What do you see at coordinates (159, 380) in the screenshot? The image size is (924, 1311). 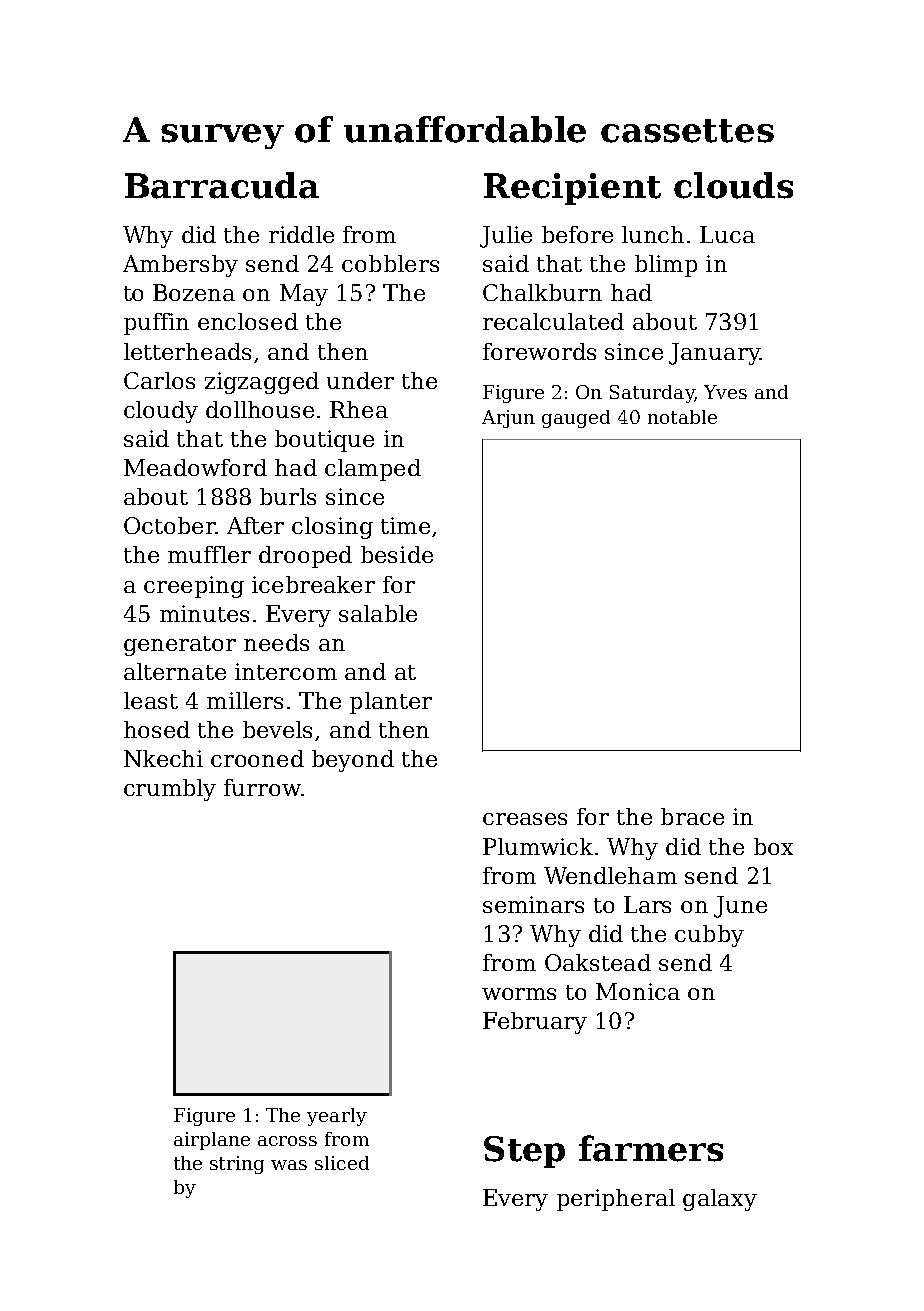 I see `Carlos` at bounding box center [159, 380].
